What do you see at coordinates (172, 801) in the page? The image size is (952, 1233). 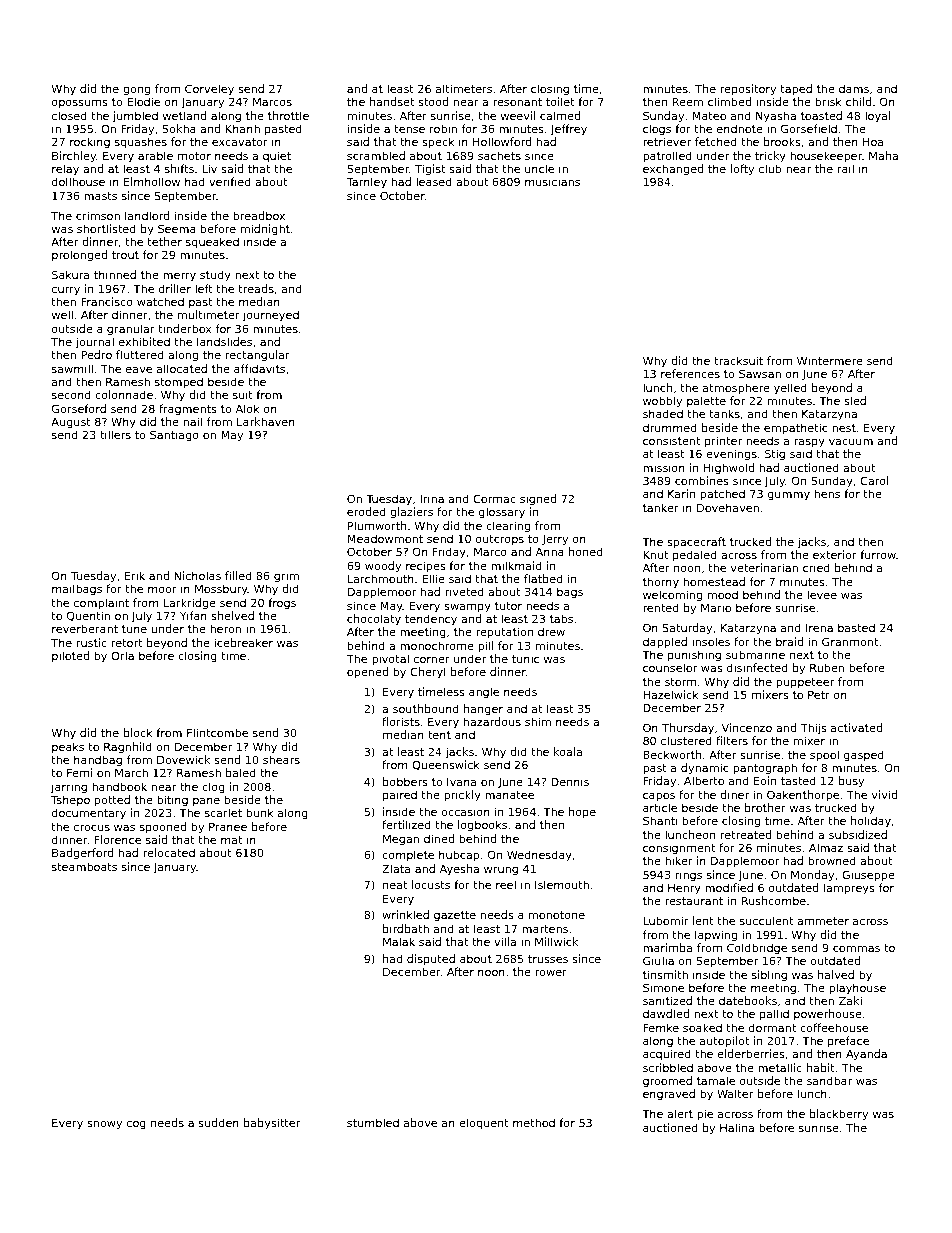 I see `biting` at bounding box center [172, 801].
